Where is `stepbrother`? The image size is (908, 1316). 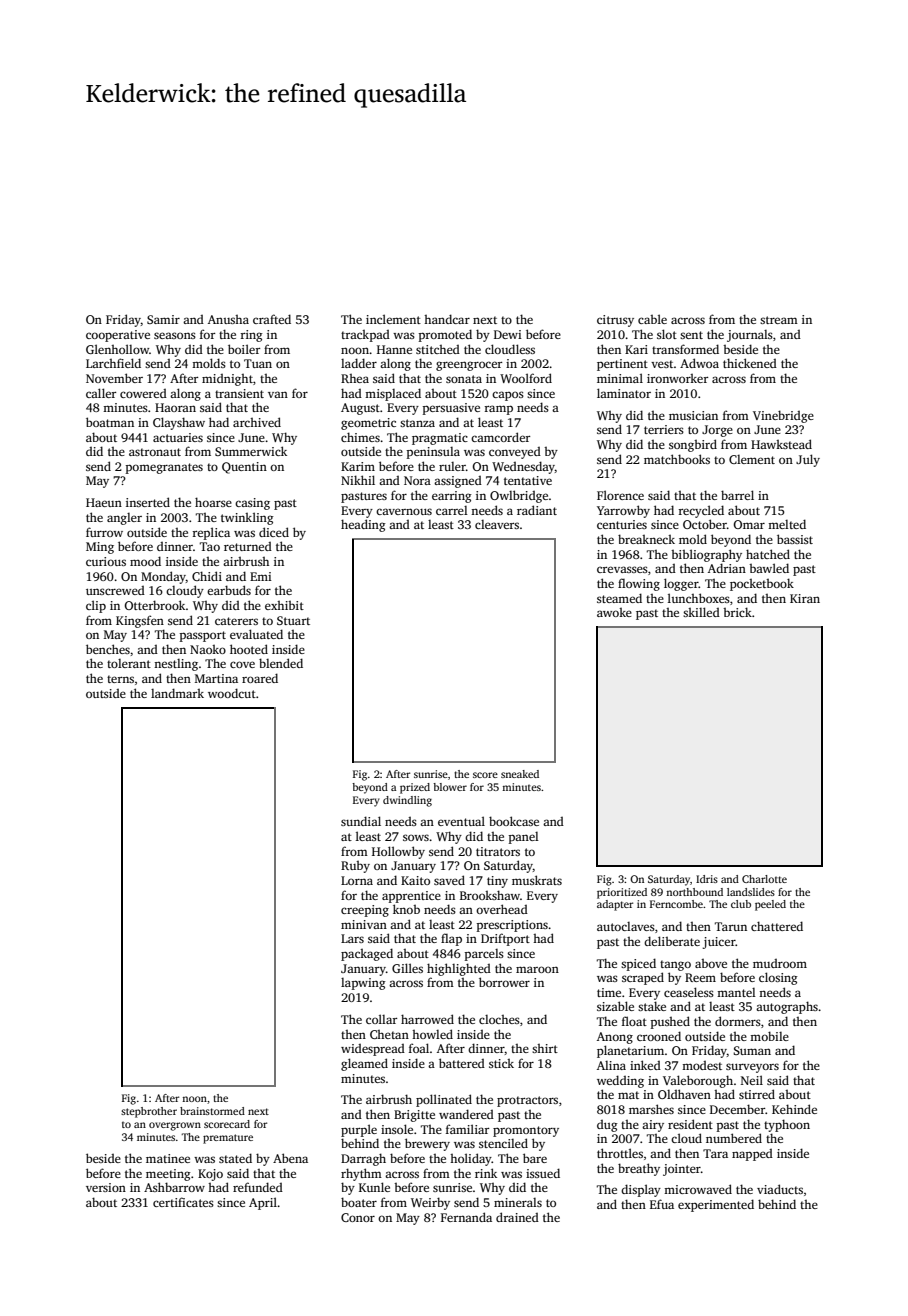 stepbrother is located at coordinates (149, 1112).
